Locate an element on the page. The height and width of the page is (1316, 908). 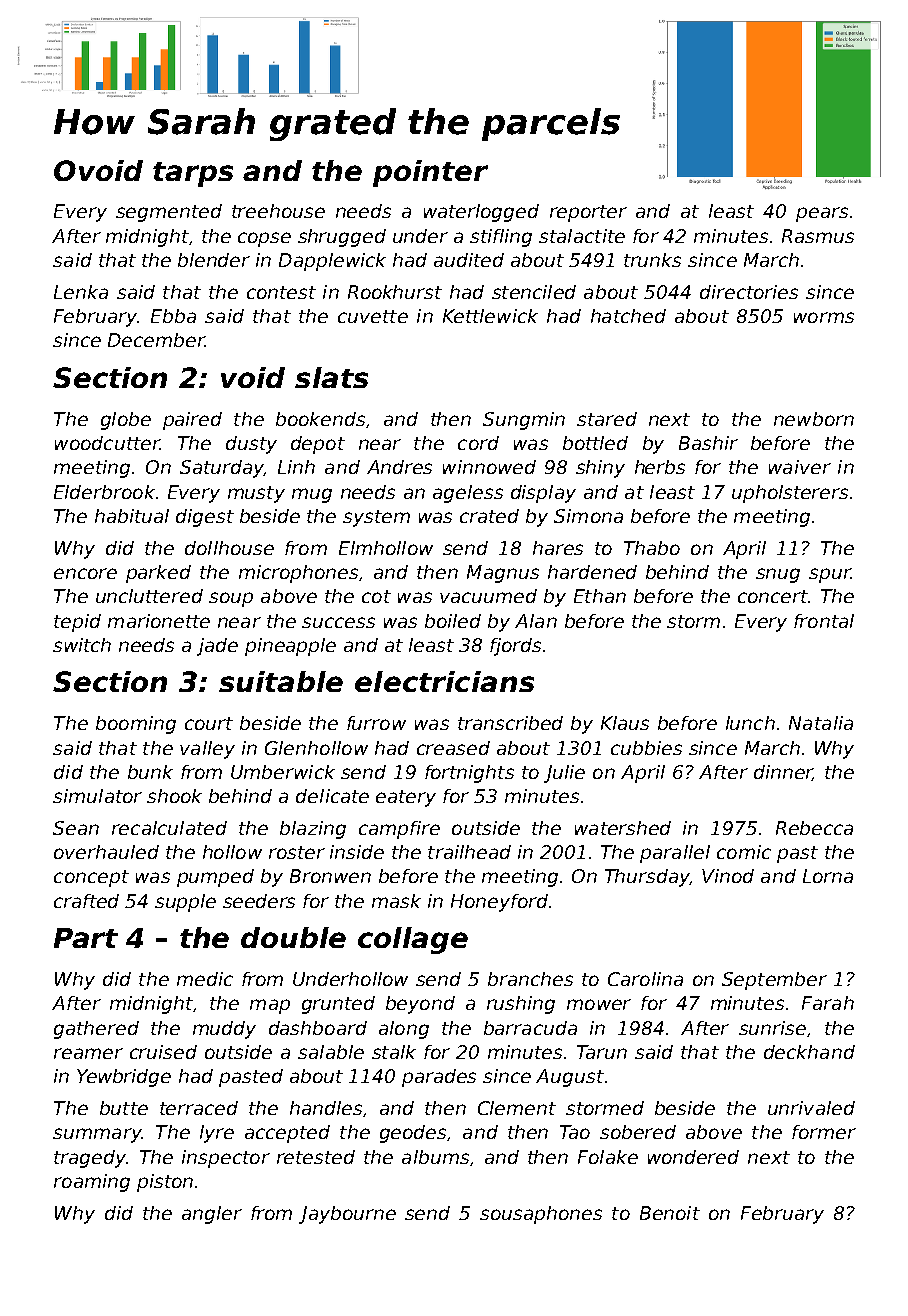
trunks is located at coordinates (652, 260).
